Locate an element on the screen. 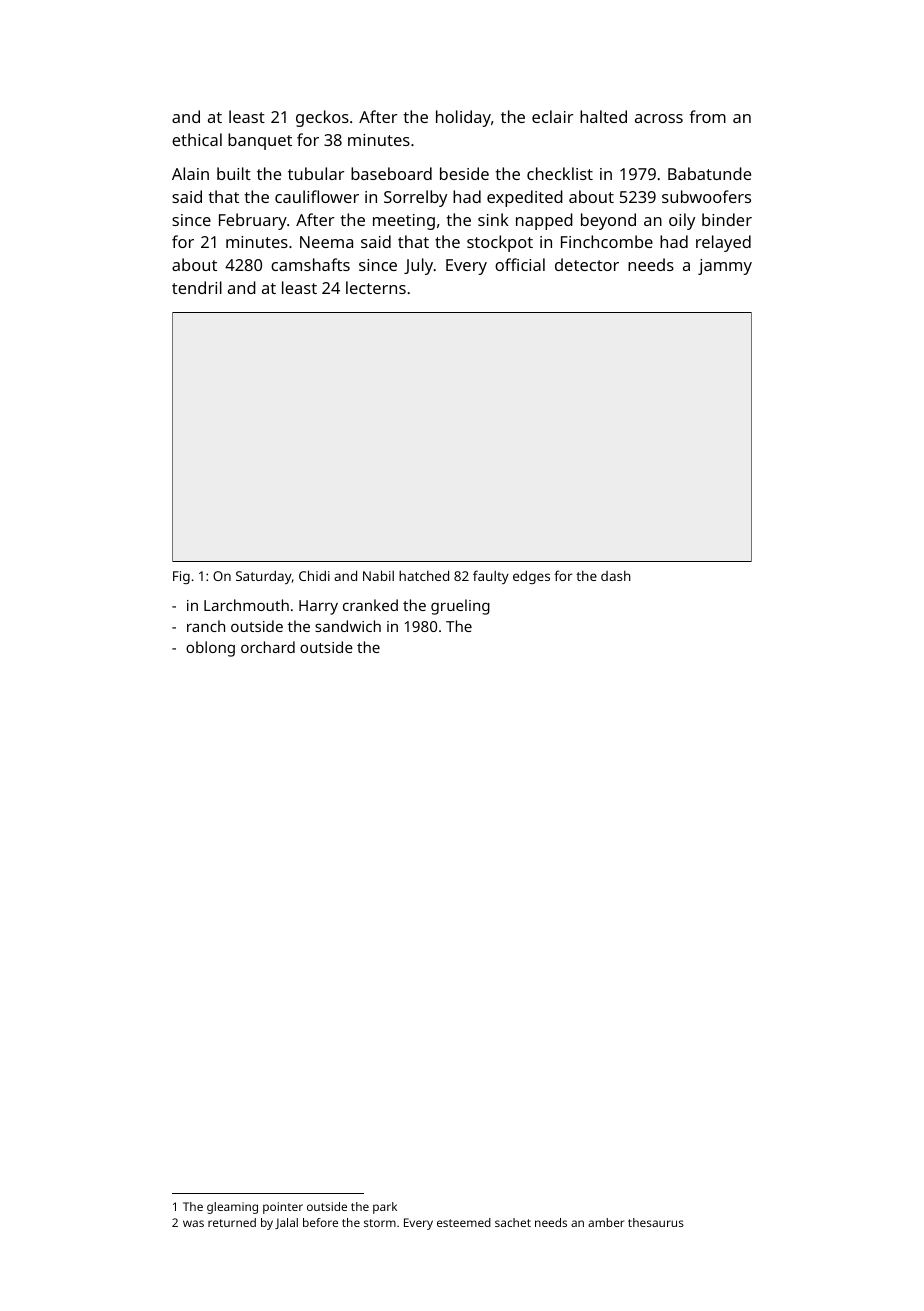 The image size is (924, 1311). camshafts is located at coordinates (310, 264).
